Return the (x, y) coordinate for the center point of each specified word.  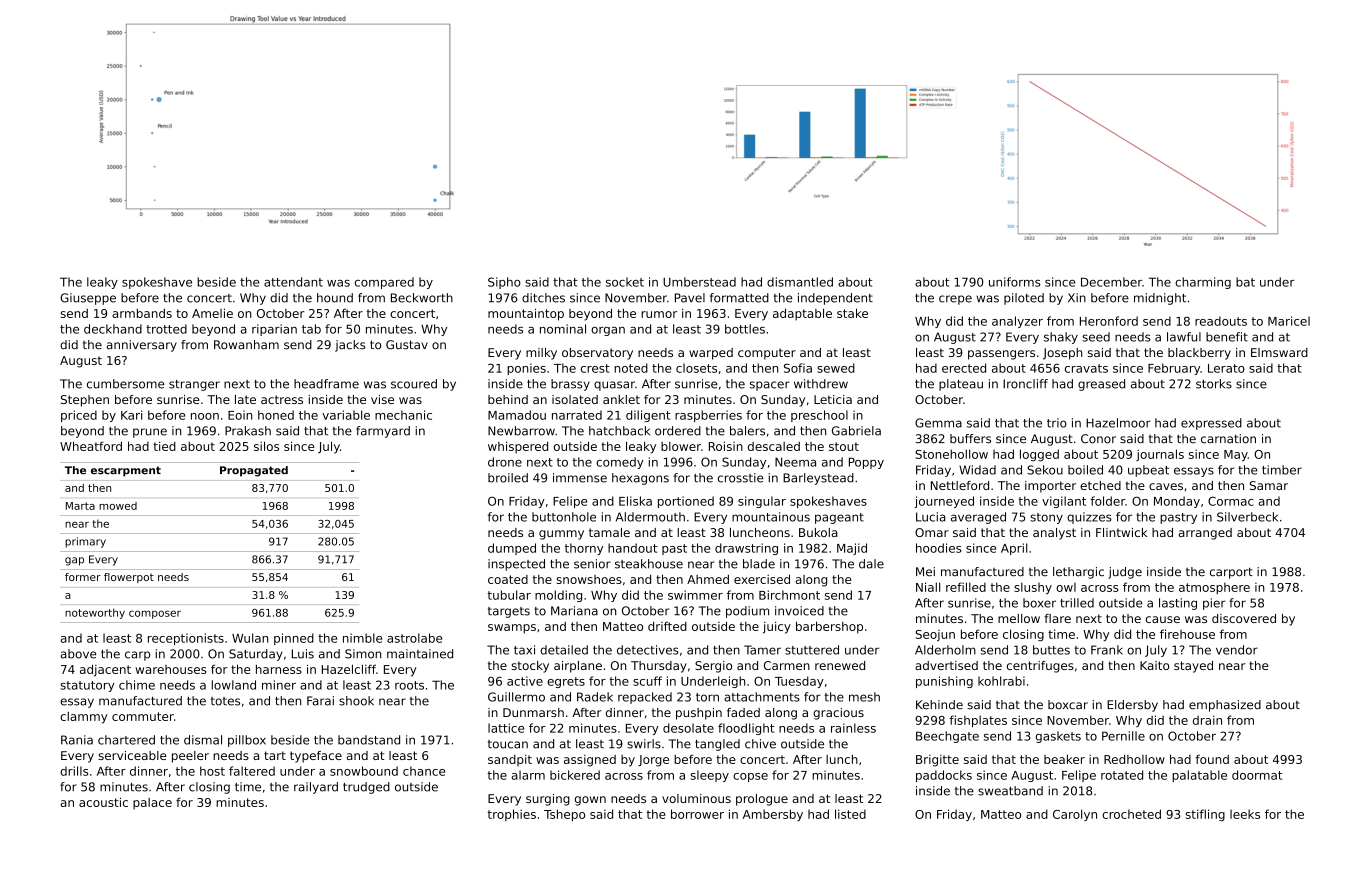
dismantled (800, 282)
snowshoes (589, 579)
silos (266, 446)
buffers (970, 439)
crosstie (741, 478)
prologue (762, 800)
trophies (511, 815)
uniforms (1015, 282)
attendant (293, 282)
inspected (516, 565)
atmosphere (1214, 588)
